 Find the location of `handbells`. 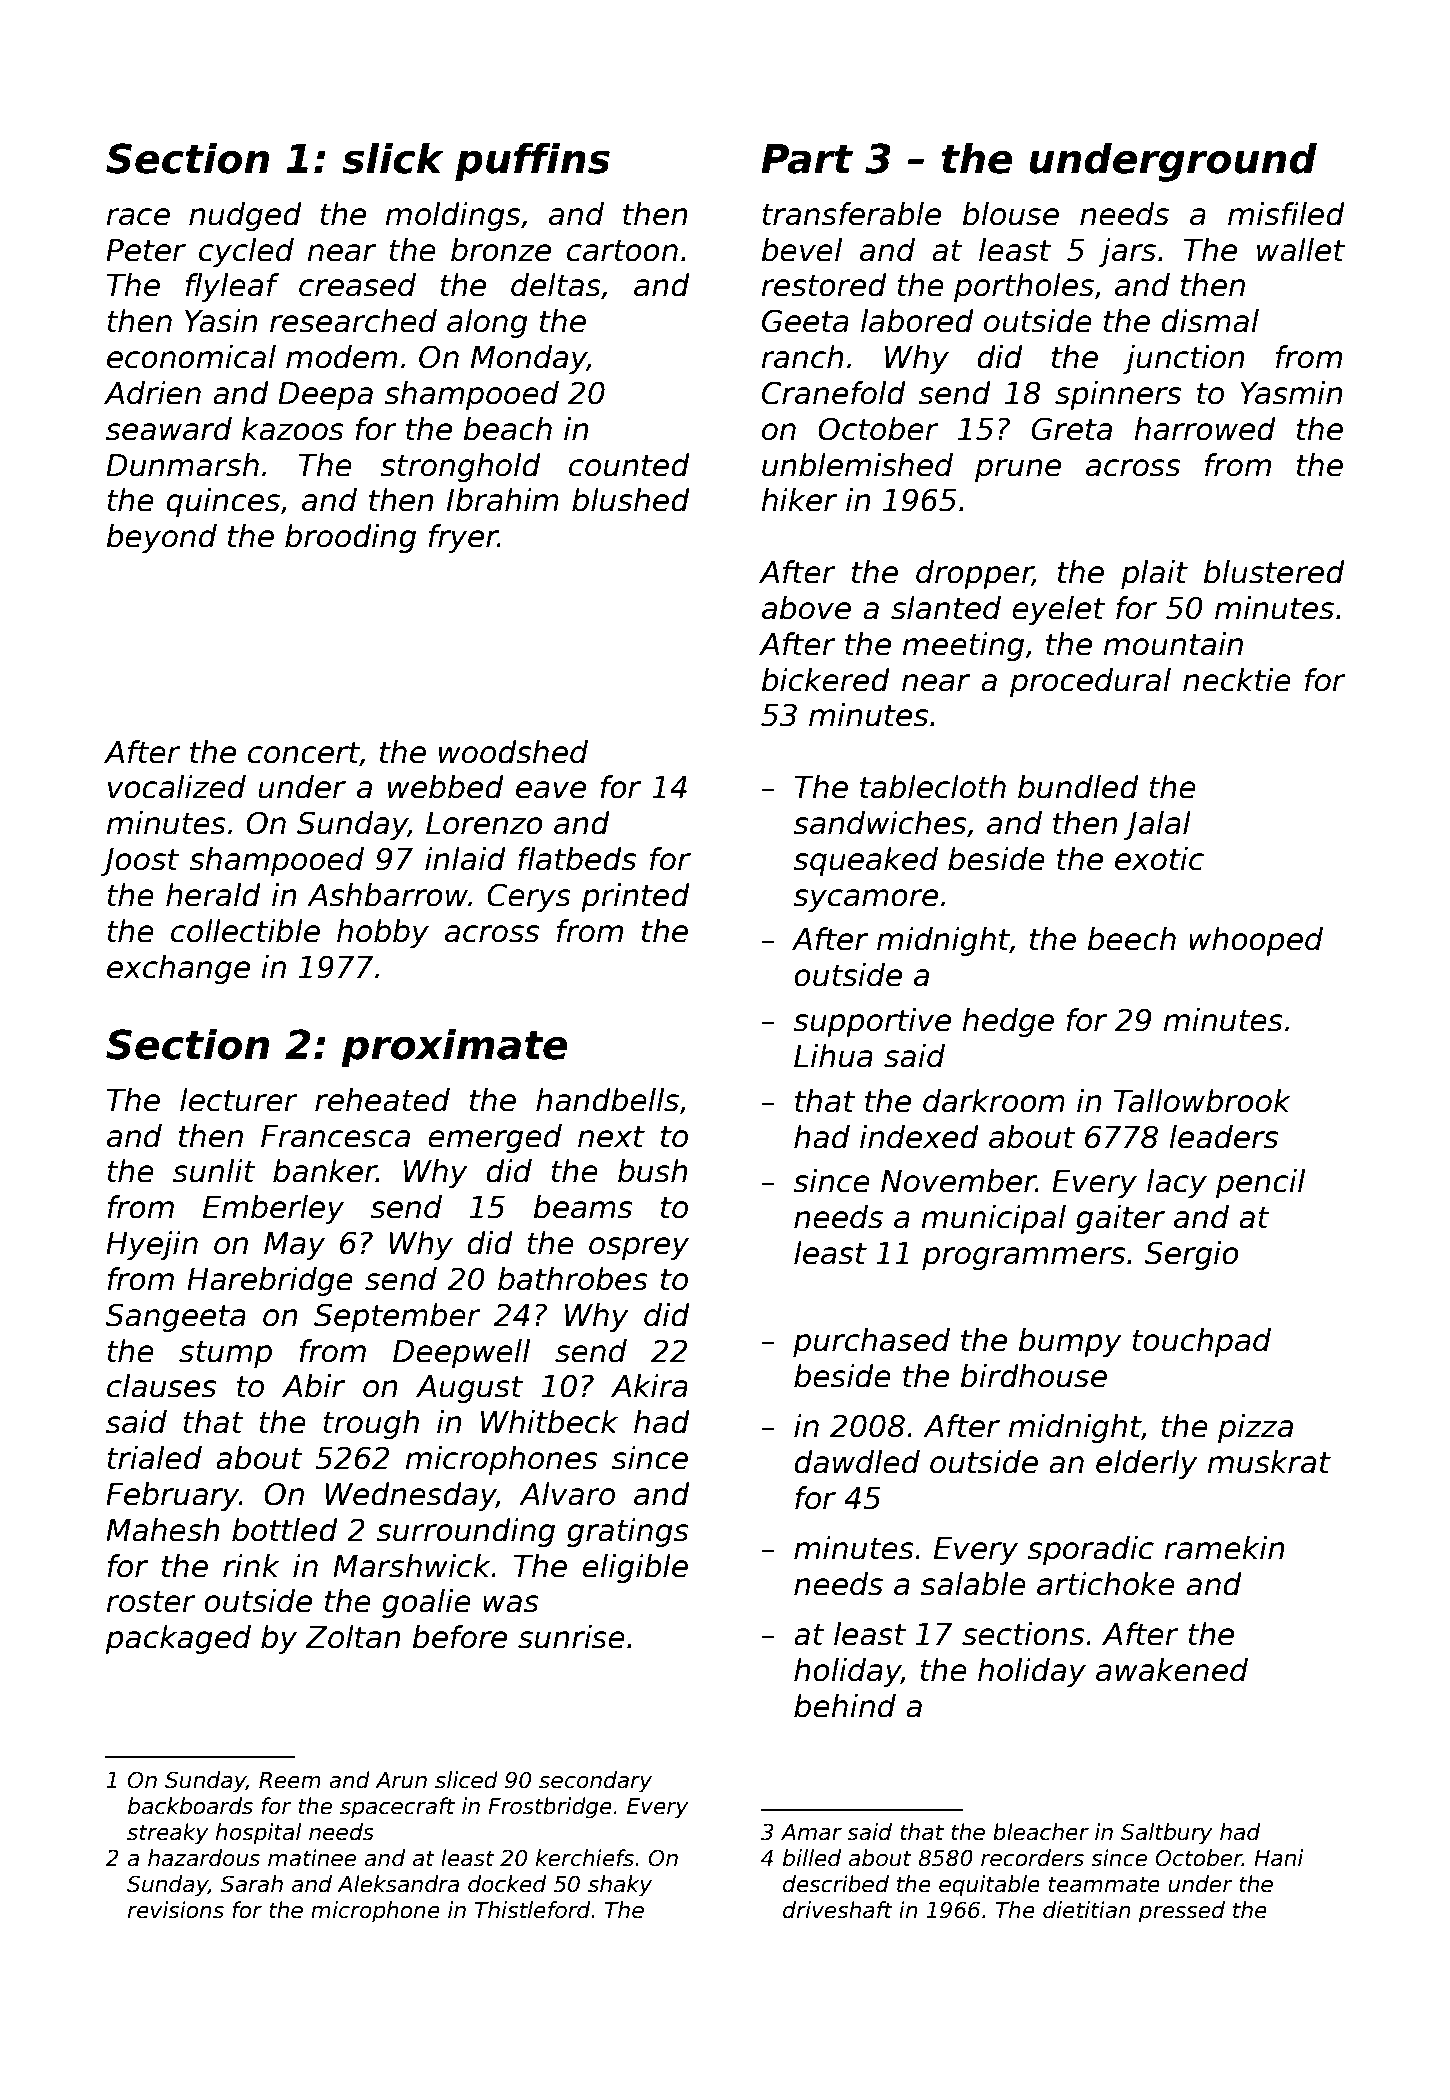

handbells is located at coordinates (607, 1100).
